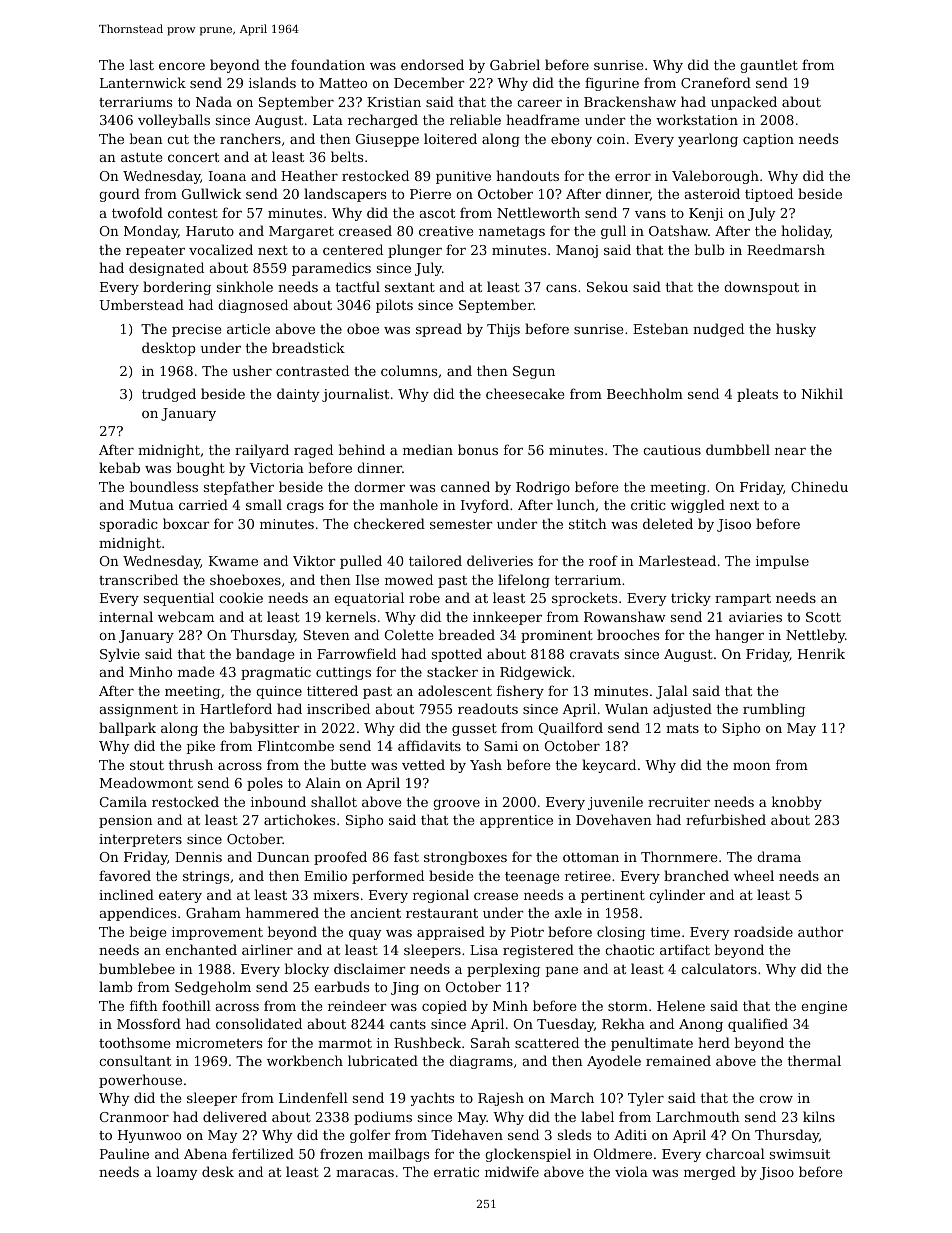 The width and height of the document is (952, 1233). What do you see at coordinates (314, 560) in the document?
I see `Viktor` at bounding box center [314, 560].
